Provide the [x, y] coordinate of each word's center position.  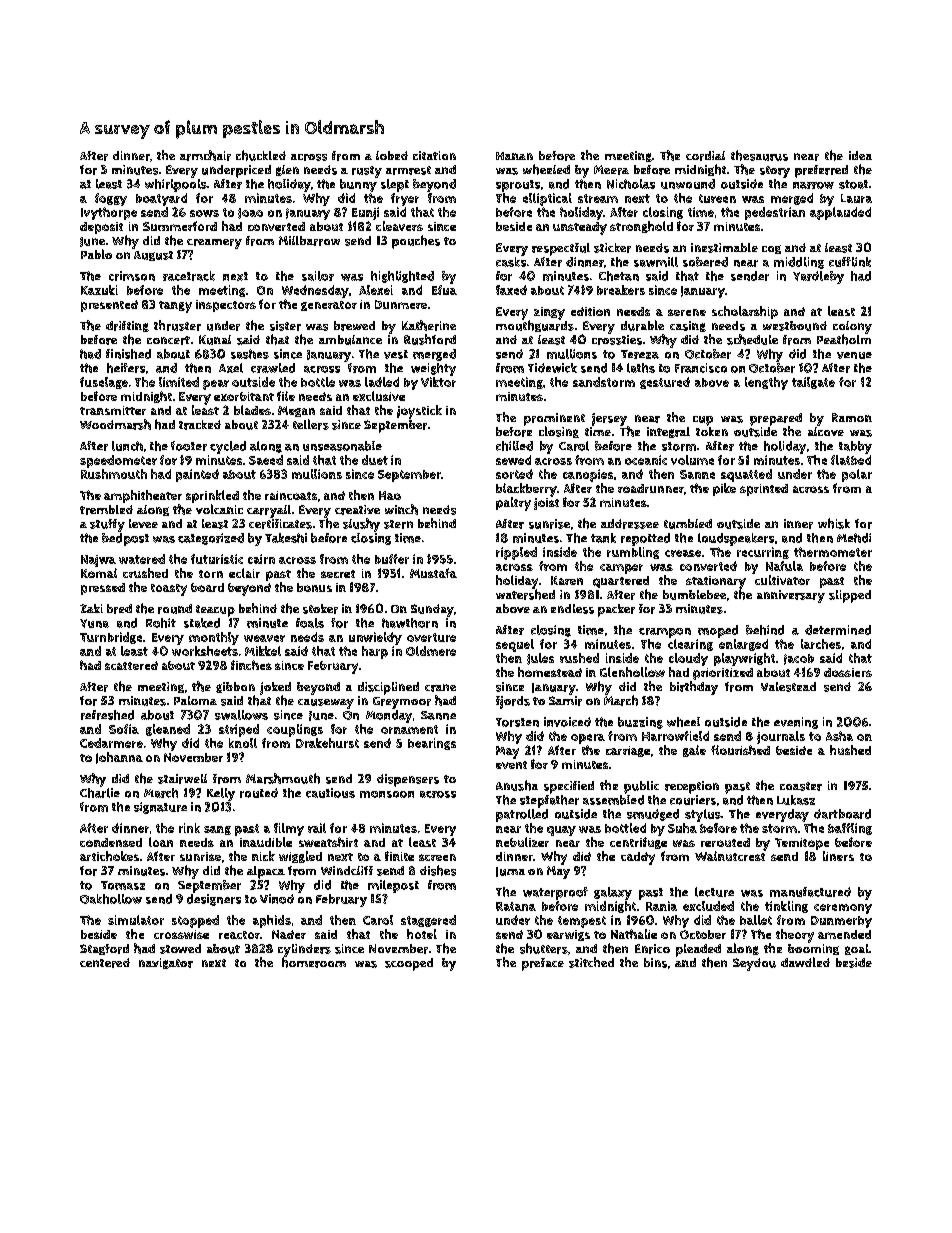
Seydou [754, 964]
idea [860, 155]
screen [437, 857]
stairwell [182, 779]
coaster [801, 786]
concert [168, 340]
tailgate [813, 383]
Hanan [514, 156]
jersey [609, 419]
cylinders [304, 950]
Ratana [516, 906]
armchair [205, 155]
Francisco [701, 368]
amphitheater [143, 496]
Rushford [430, 339]
